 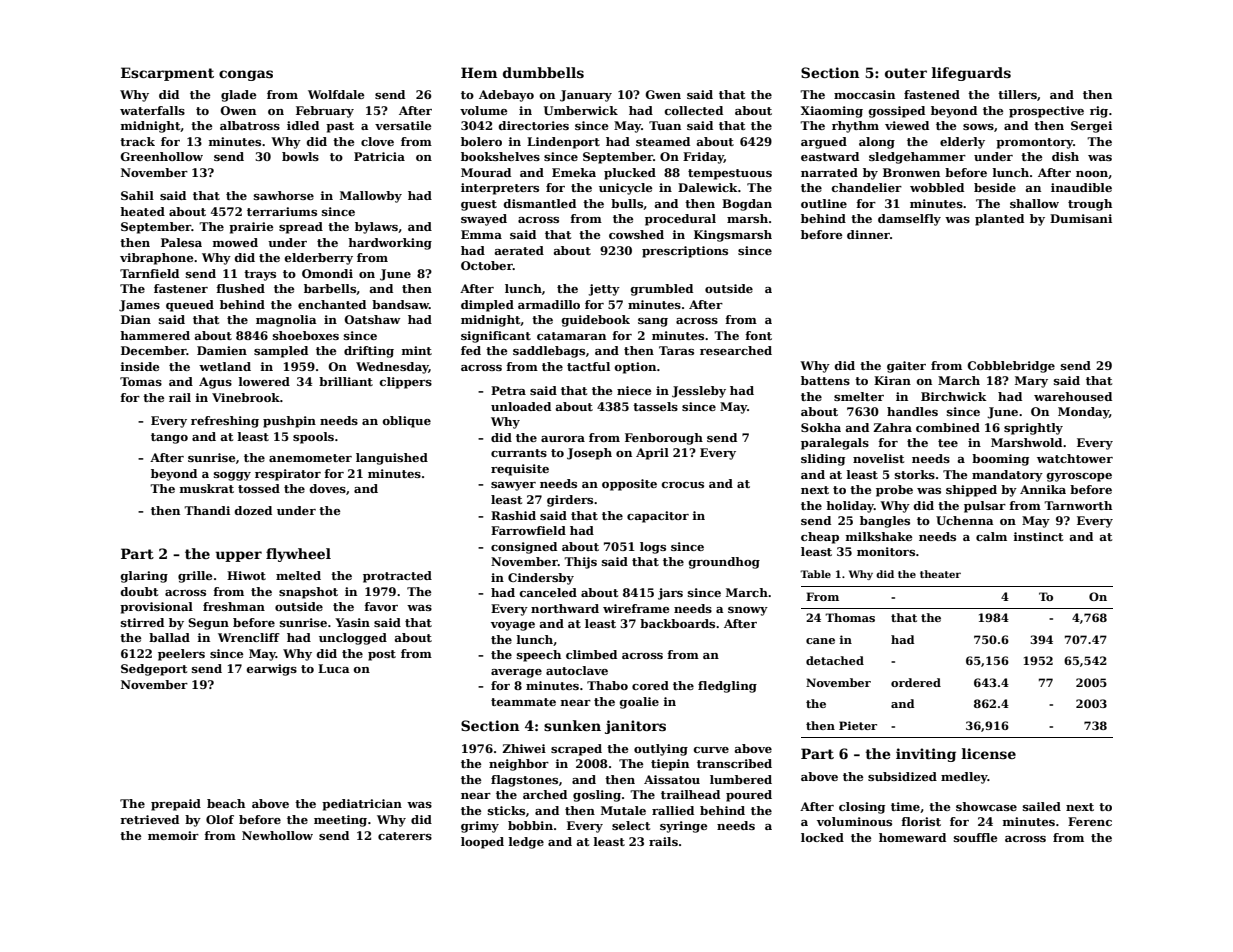 I want to click on Tomas, so click(x=141, y=381).
